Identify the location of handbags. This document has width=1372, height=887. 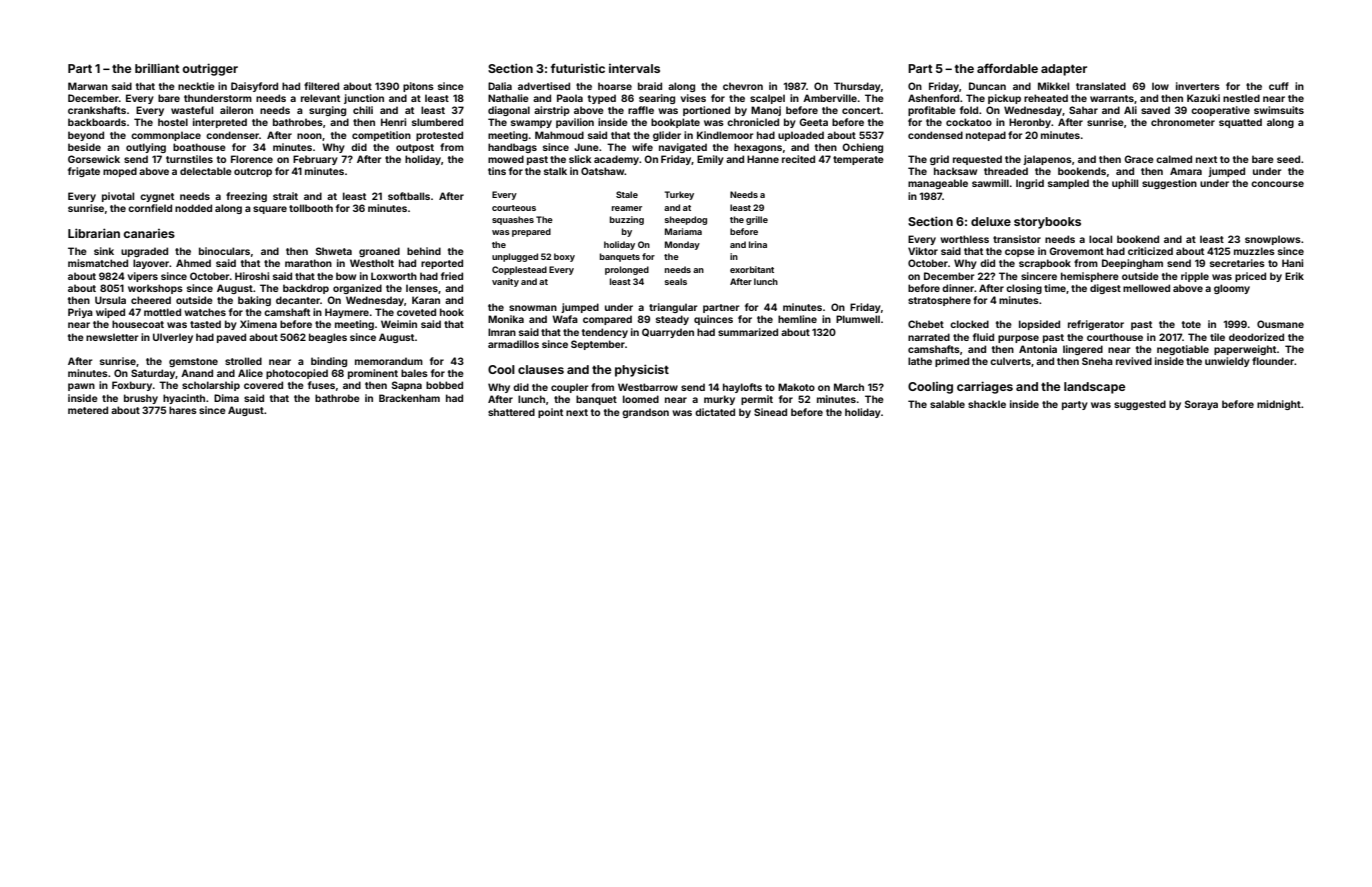
(512, 148).
